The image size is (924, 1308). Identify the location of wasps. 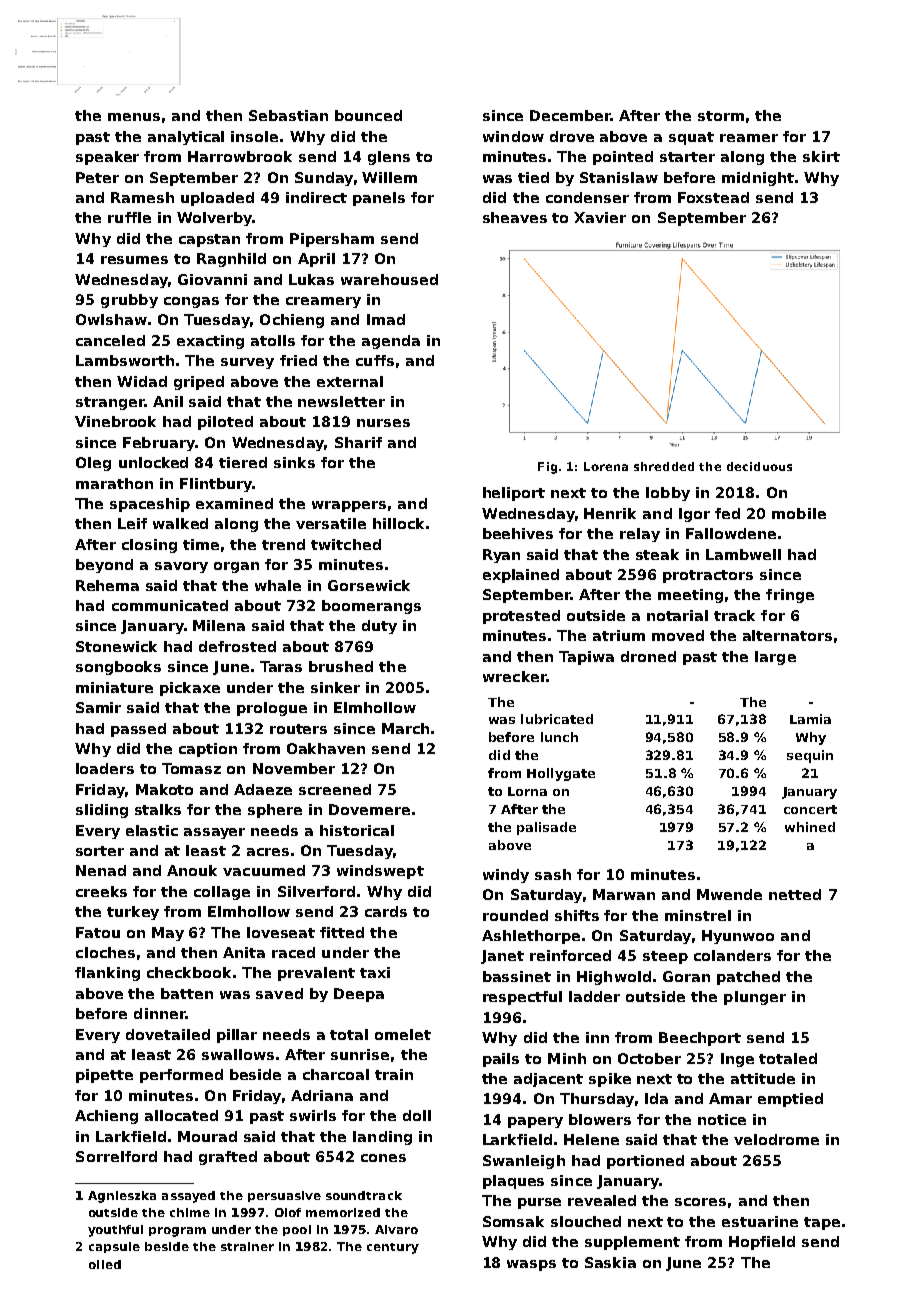
(531, 1265).
